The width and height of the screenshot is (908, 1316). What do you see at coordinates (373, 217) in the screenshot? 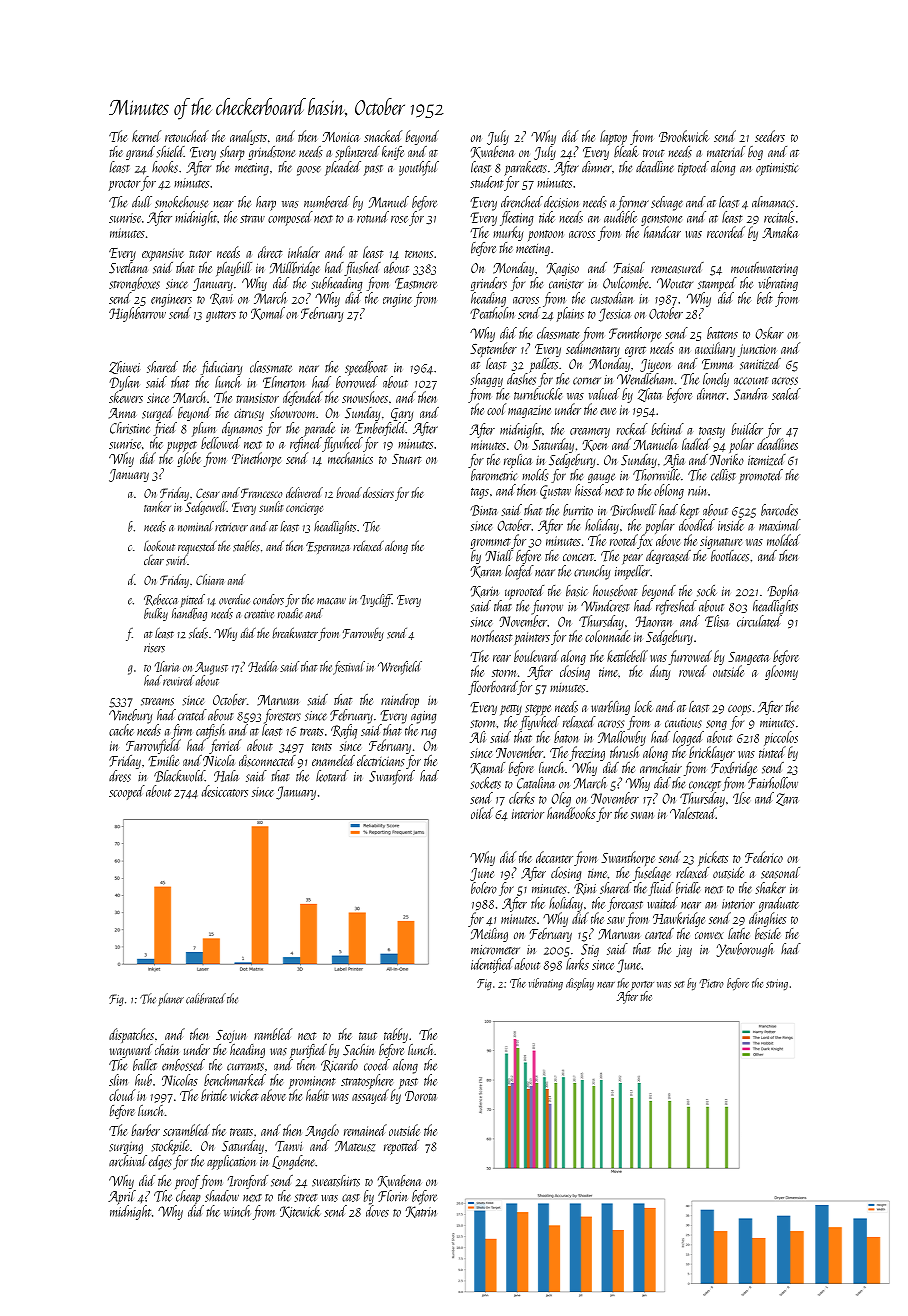
I see `rotund` at bounding box center [373, 217].
